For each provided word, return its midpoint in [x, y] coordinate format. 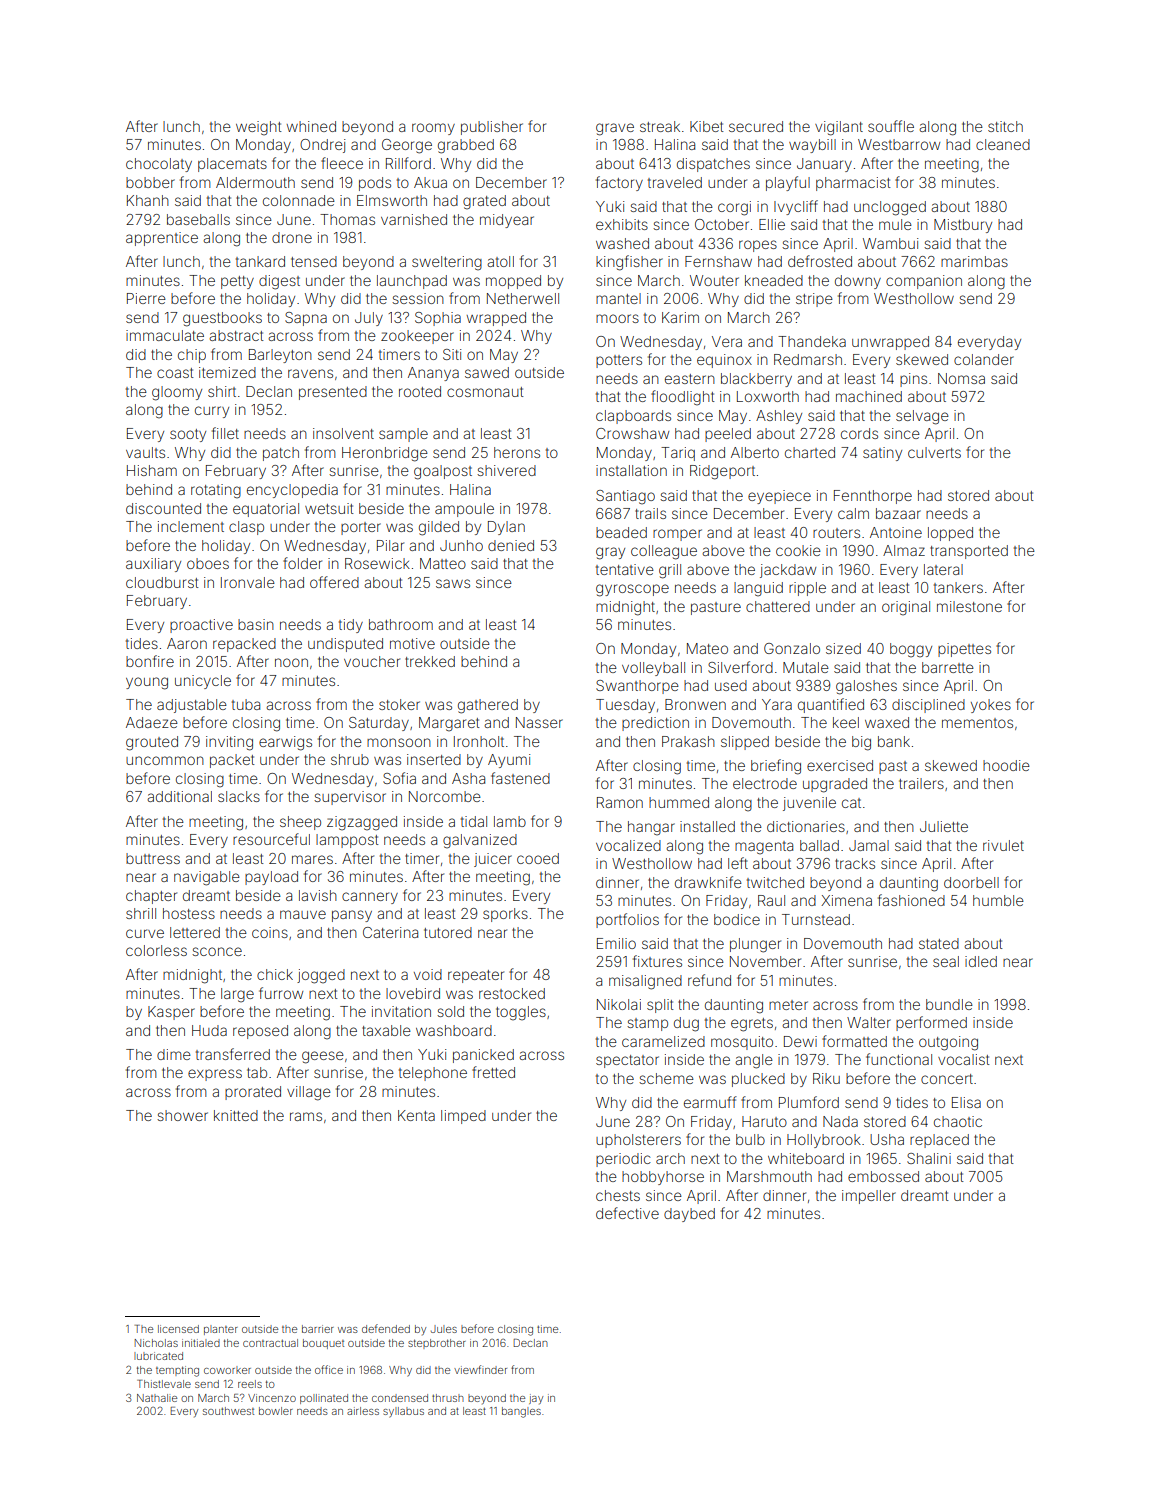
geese [323, 1057]
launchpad [412, 282]
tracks [855, 863]
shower [182, 1115]
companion [924, 282]
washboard [454, 1030]
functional [899, 1059]
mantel [618, 298]
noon [291, 662]
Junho [461, 545]
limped [463, 1117]
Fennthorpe [873, 497]
